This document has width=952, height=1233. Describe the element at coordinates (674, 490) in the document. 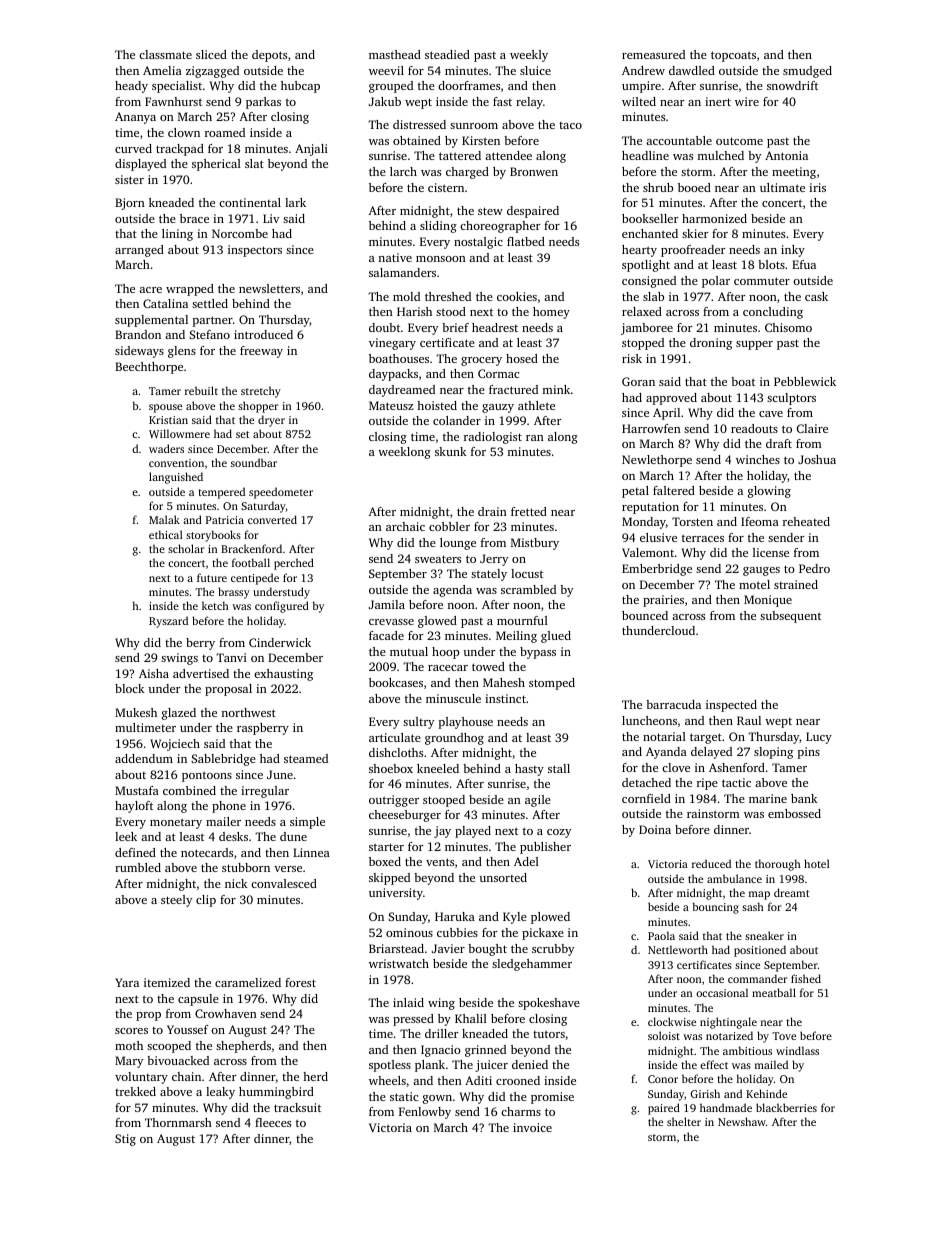

I see `faltered` at that location.
